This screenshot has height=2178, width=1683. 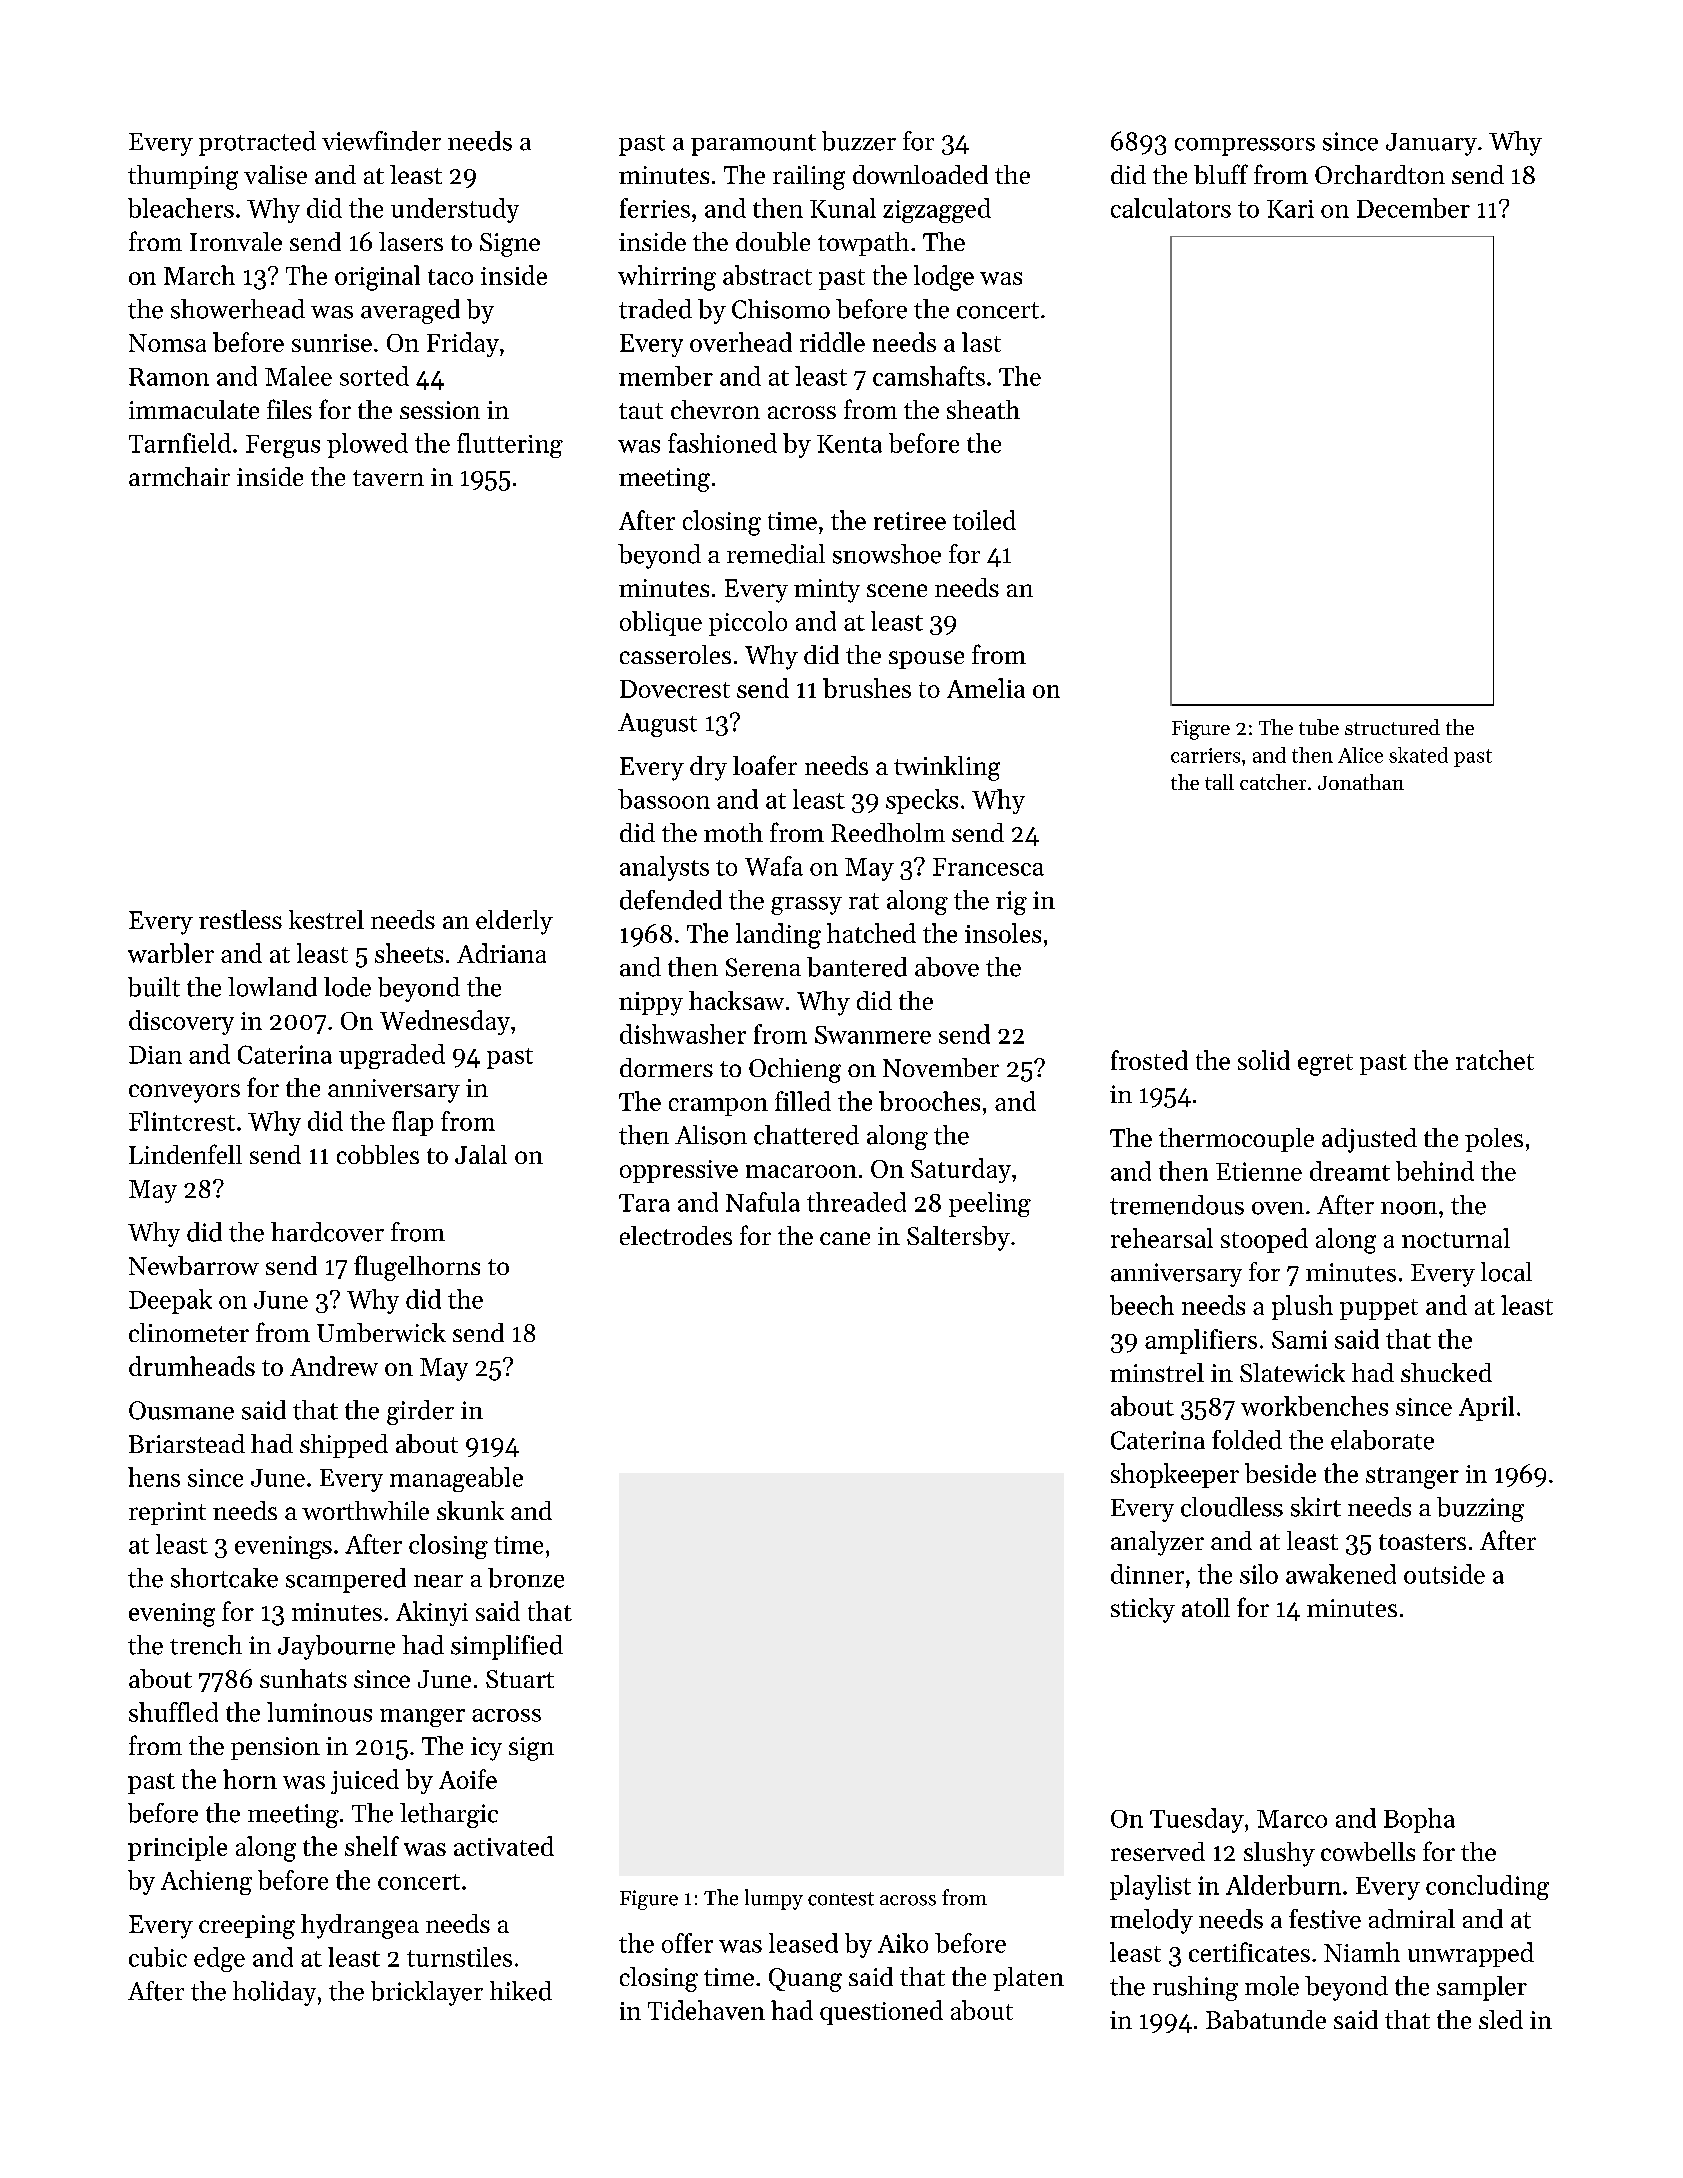 I want to click on local, so click(x=1506, y=1272).
